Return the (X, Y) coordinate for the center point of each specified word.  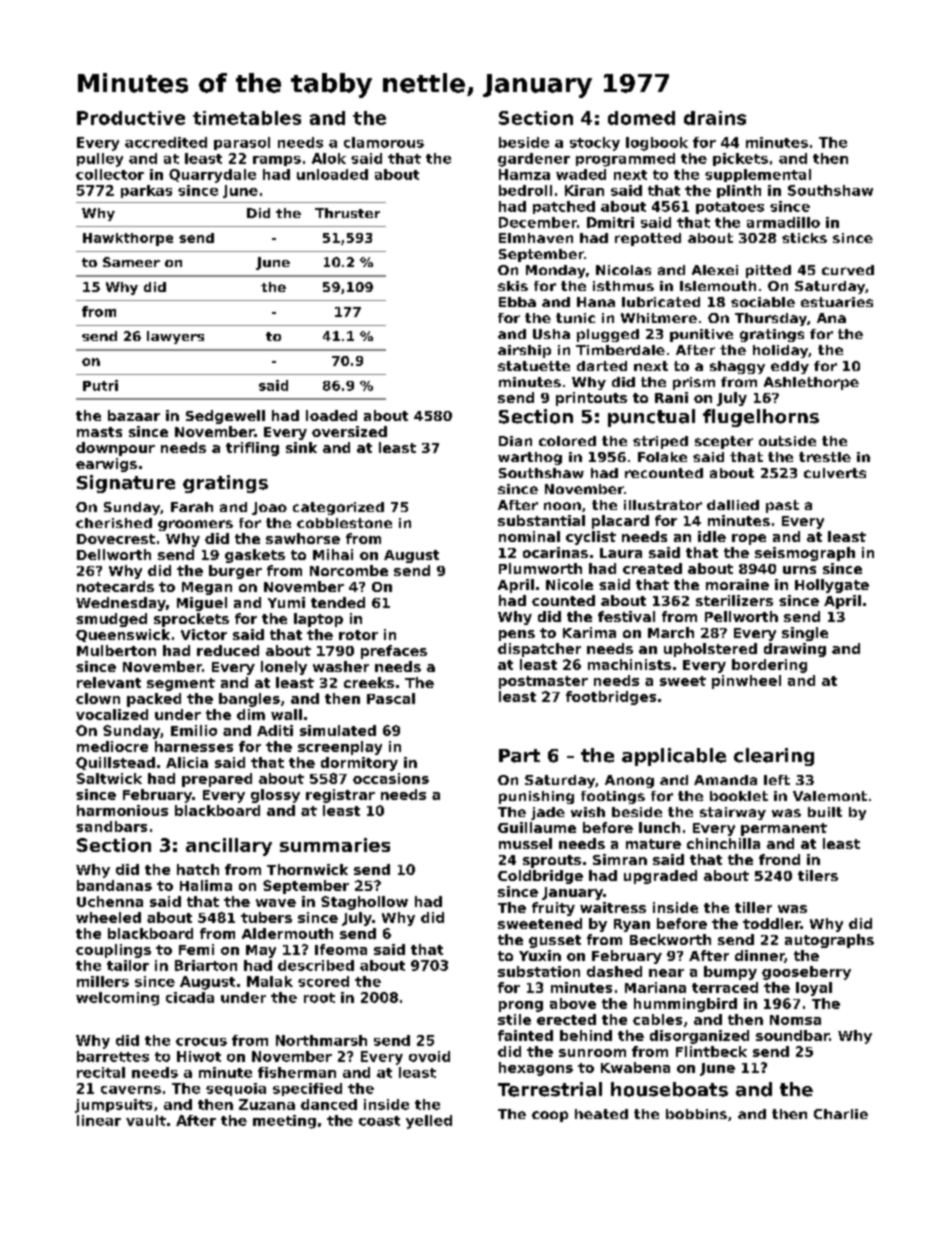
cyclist (591, 538)
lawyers (175, 337)
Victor (204, 634)
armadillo (783, 222)
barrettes (113, 1056)
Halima (206, 885)
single (805, 634)
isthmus (623, 286)
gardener (534, 160)
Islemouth (718, 286)
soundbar (792, 1035)
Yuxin (540, 955)
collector (110, 174)
